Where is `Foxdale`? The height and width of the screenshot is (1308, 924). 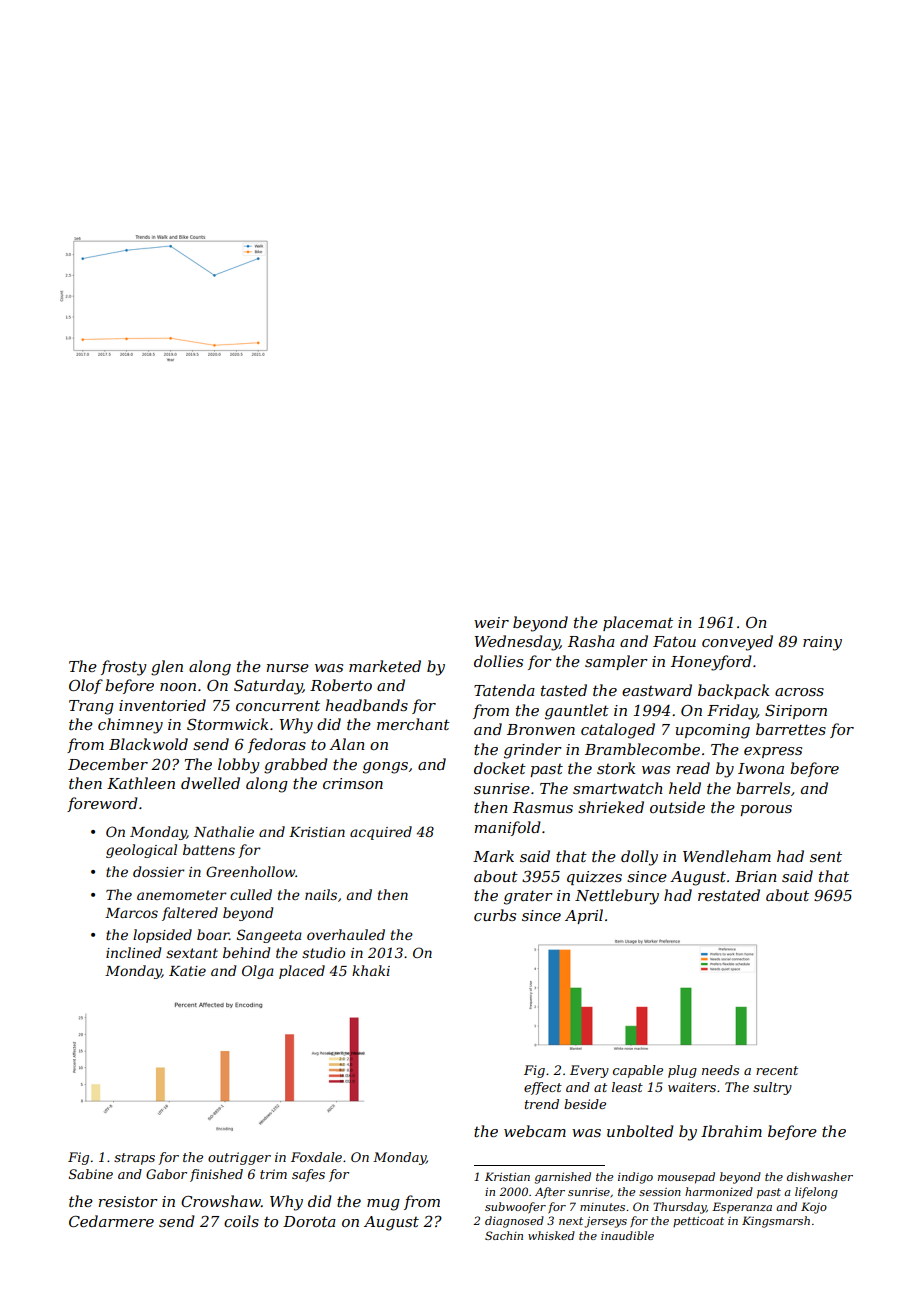 Foxdale is located at coordinates (316, 1157).
